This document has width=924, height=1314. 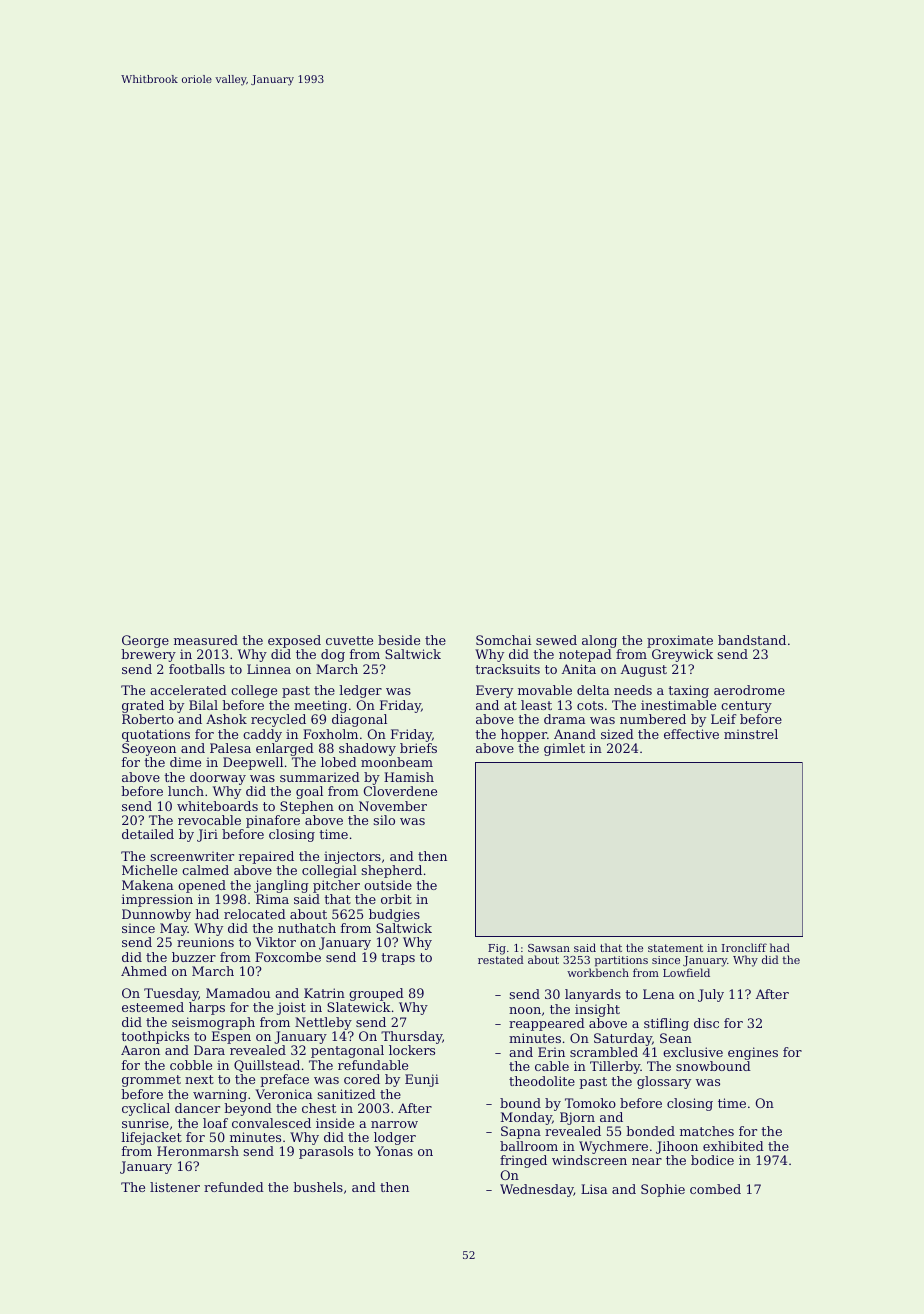 I want to click on statement, so click(x=675, y=948).
